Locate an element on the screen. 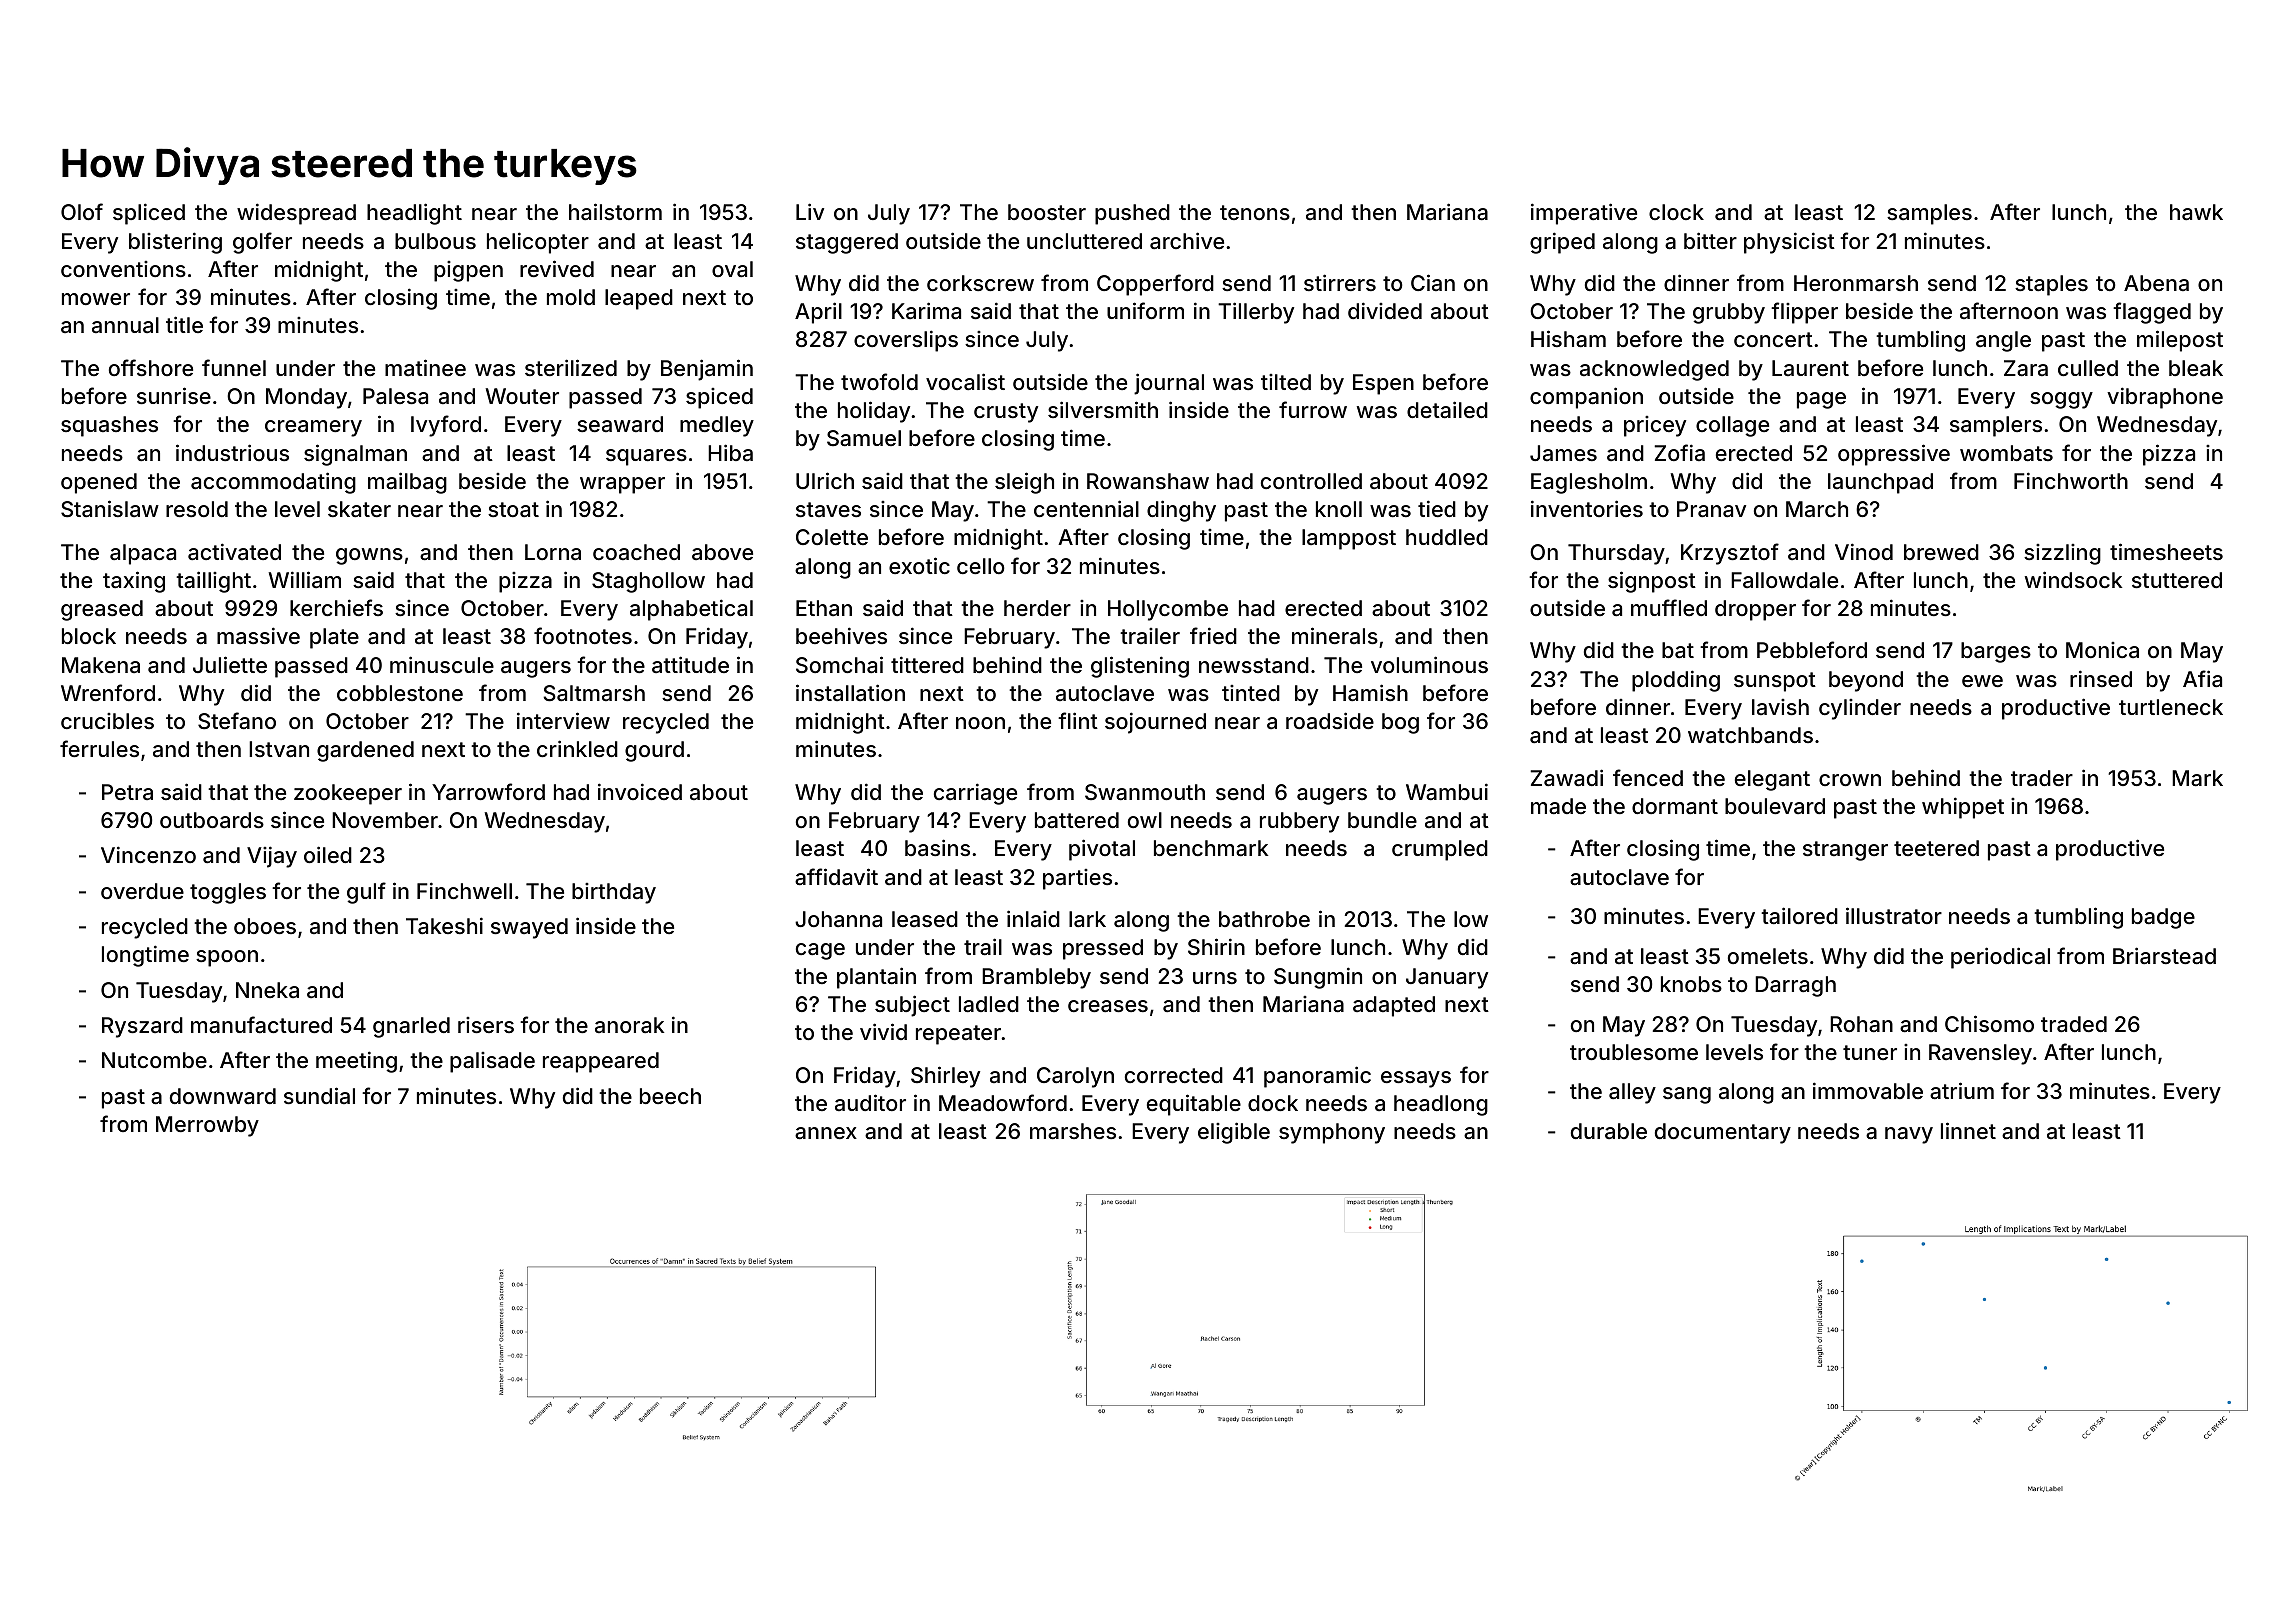 Image resolution: width=2284 pixels, height=1615 pixels. Shirley is located at coordinates (945, 1077).
